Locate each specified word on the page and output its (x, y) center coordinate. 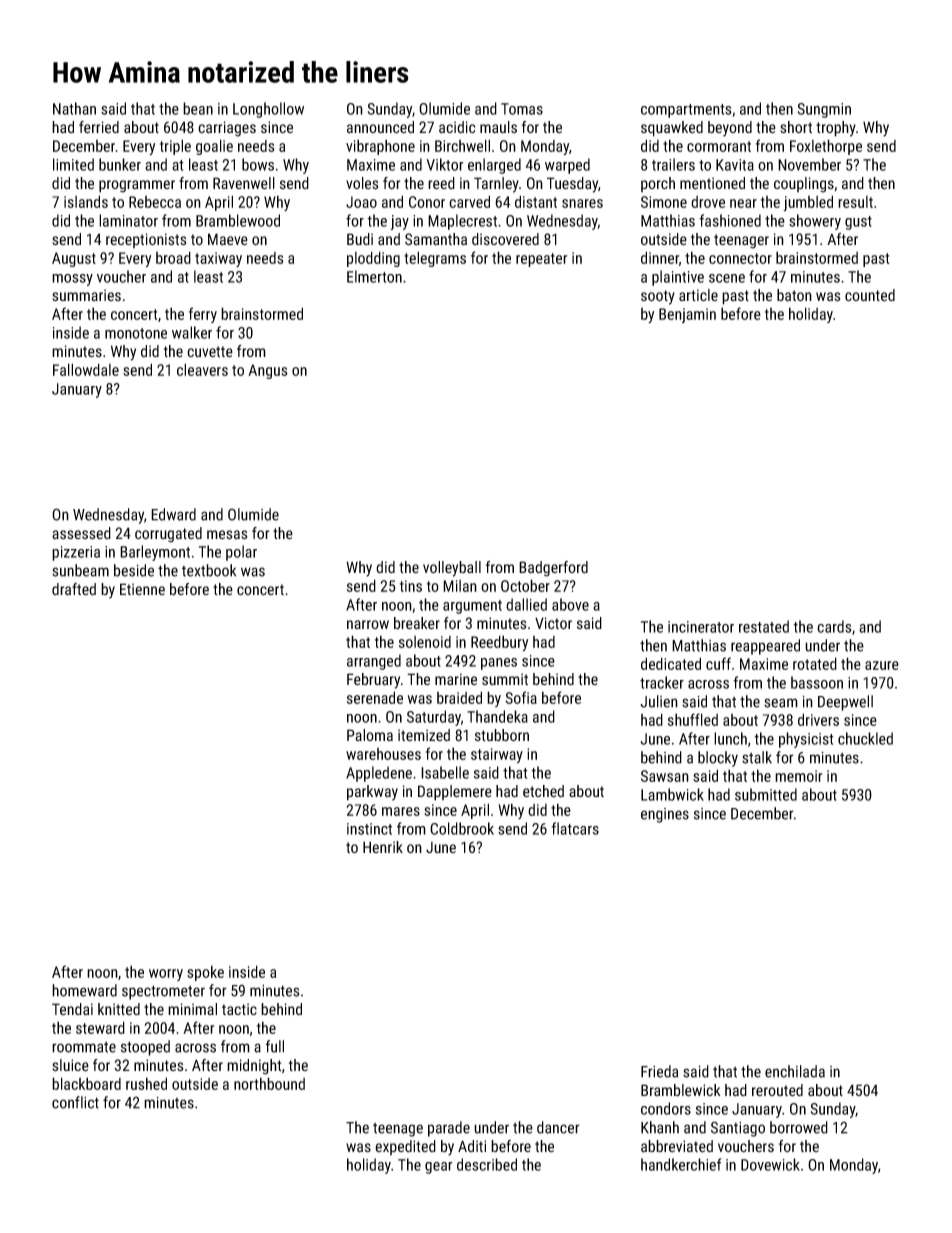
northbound (269, 1083)
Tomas (522, 109)
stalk (757, 757)
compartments (686, 111)
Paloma (370, 735)
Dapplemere (455, 793)
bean (198, 108)
